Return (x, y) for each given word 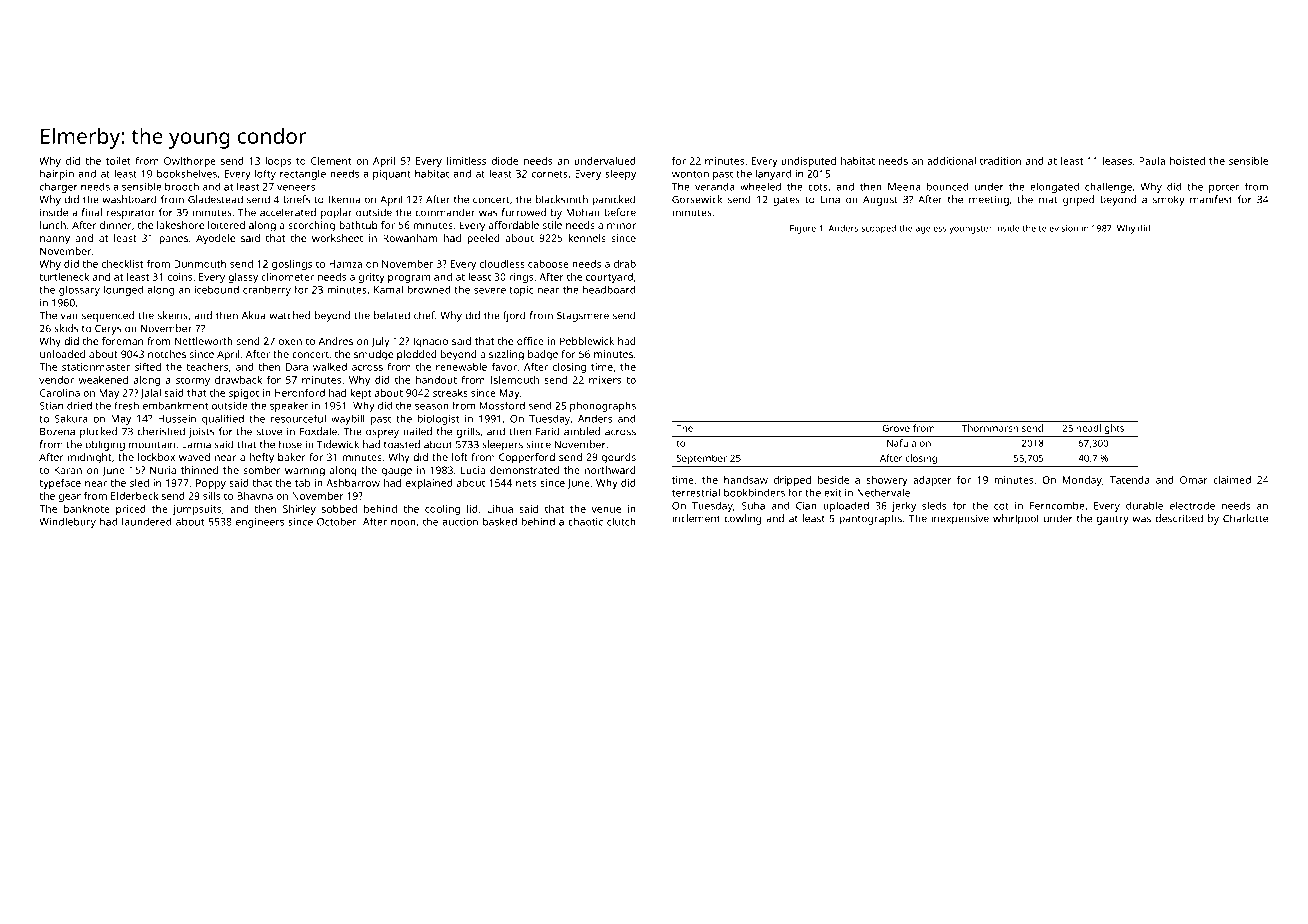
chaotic (585, 522)
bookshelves (187, 174)
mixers (605, 380)
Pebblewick (587, 341)
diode (504, 161)
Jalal (150, 394)
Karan (68, 470)
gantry (1113, 520)
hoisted (1187, 161)
